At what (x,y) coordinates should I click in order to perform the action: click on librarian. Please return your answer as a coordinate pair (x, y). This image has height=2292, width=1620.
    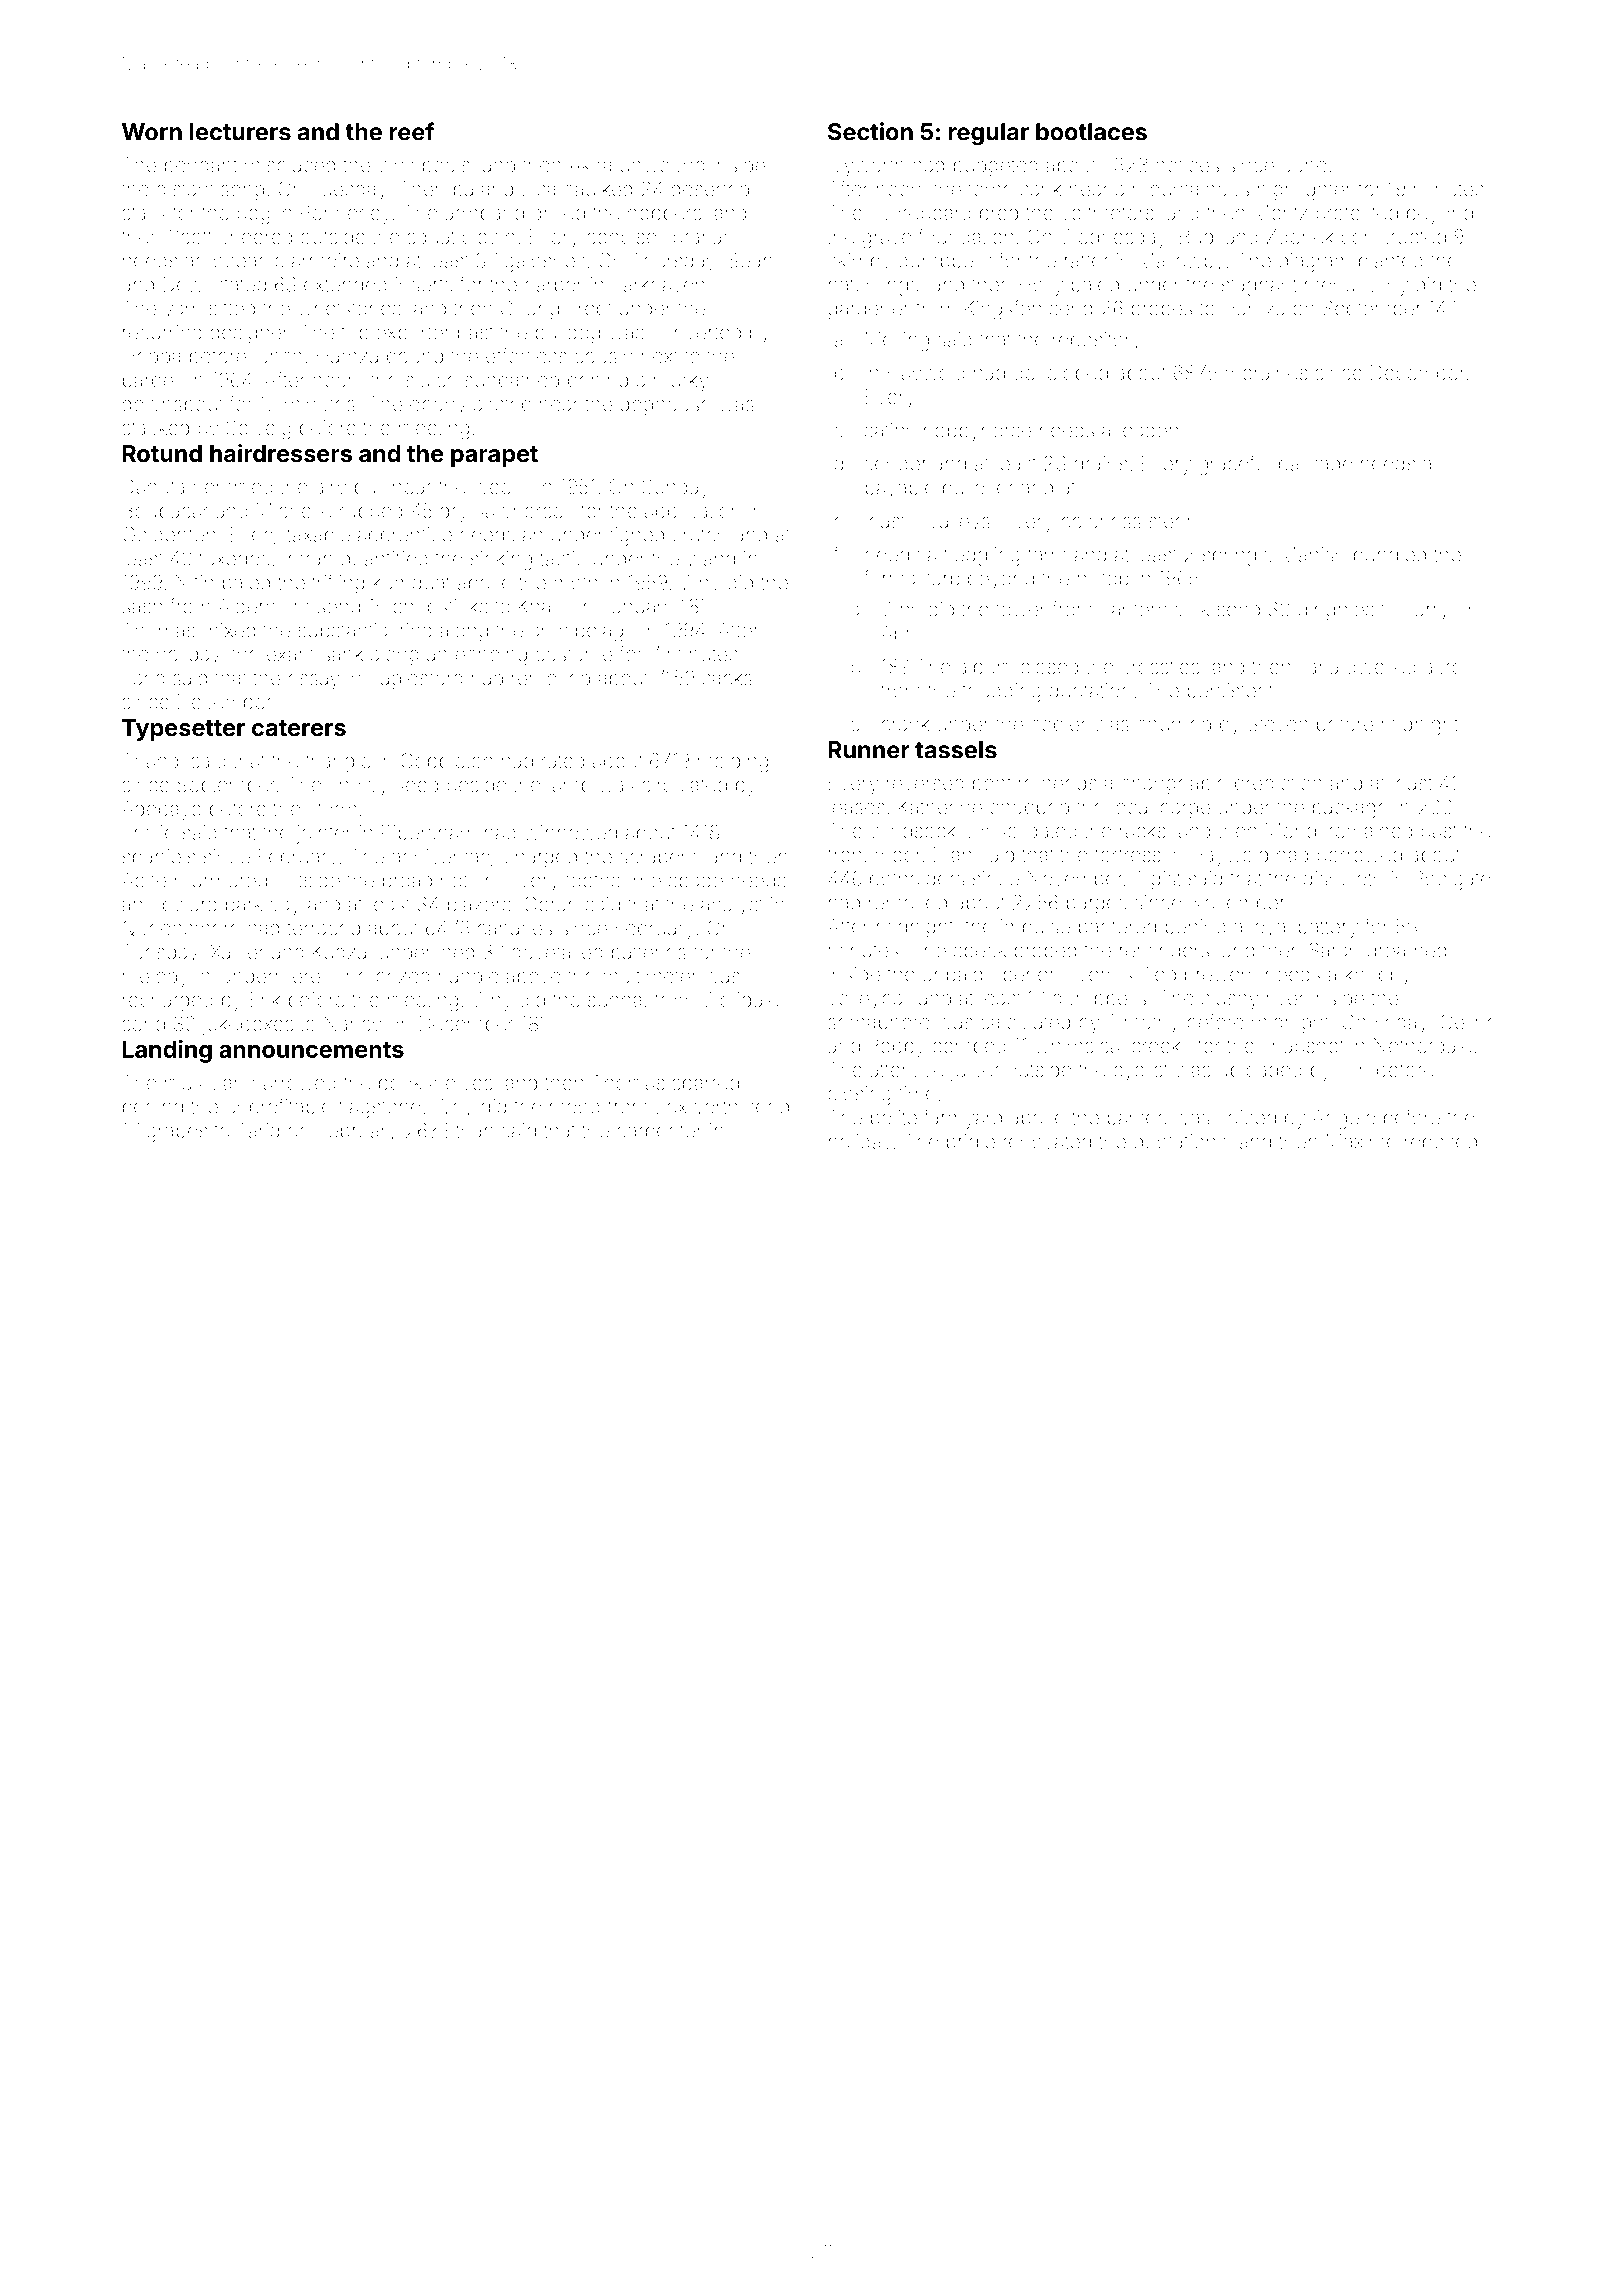
    Looking at the image, I should click on (699, 236).
